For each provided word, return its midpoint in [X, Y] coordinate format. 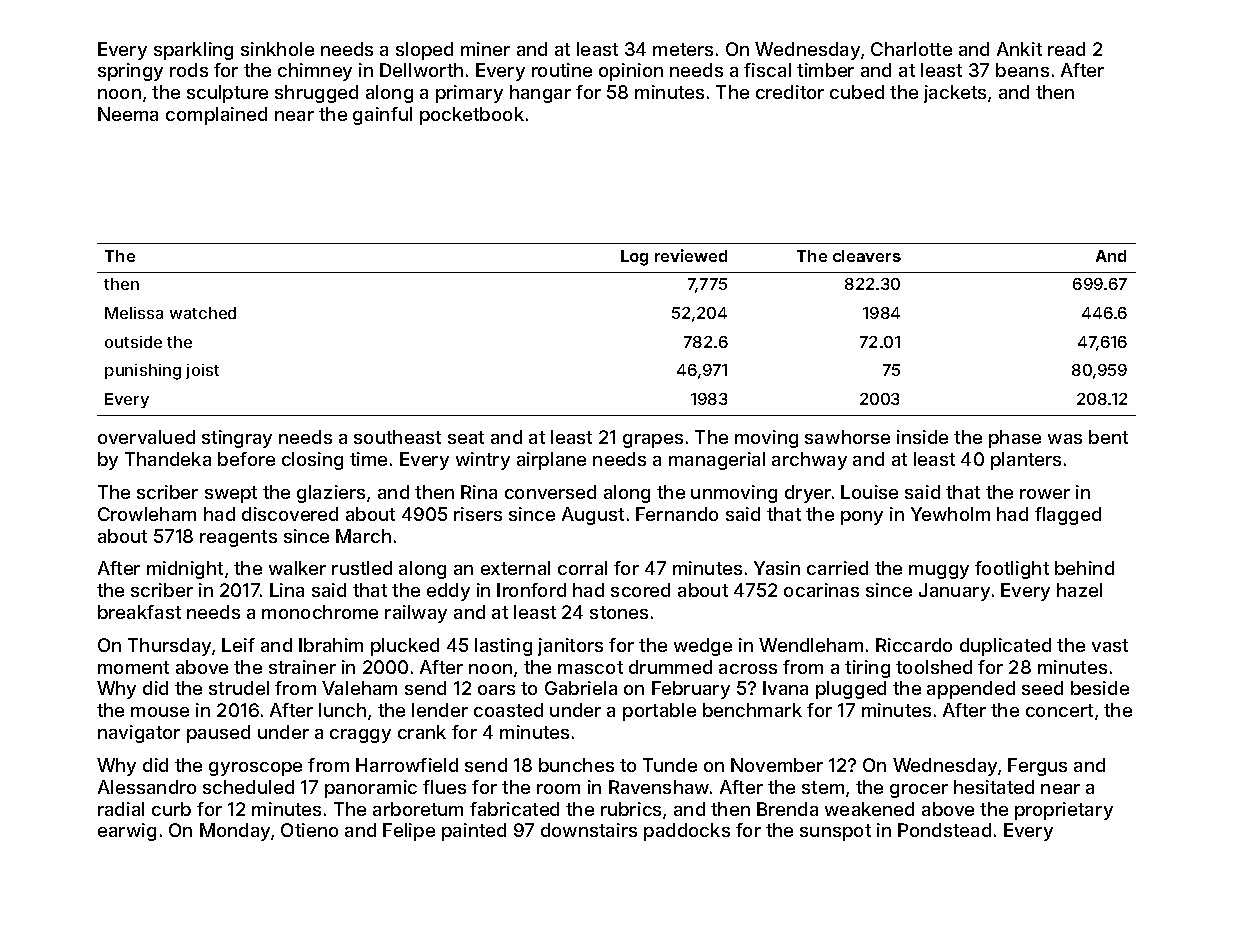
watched [203, 313]
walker [297, 568]
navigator [139, 734]
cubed [857, 92]
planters [1026, 461]
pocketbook [472, 116]
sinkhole [277, 49]
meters [683, 49]
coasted [508, 710]
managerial [717, 461]
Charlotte [911, 49]
